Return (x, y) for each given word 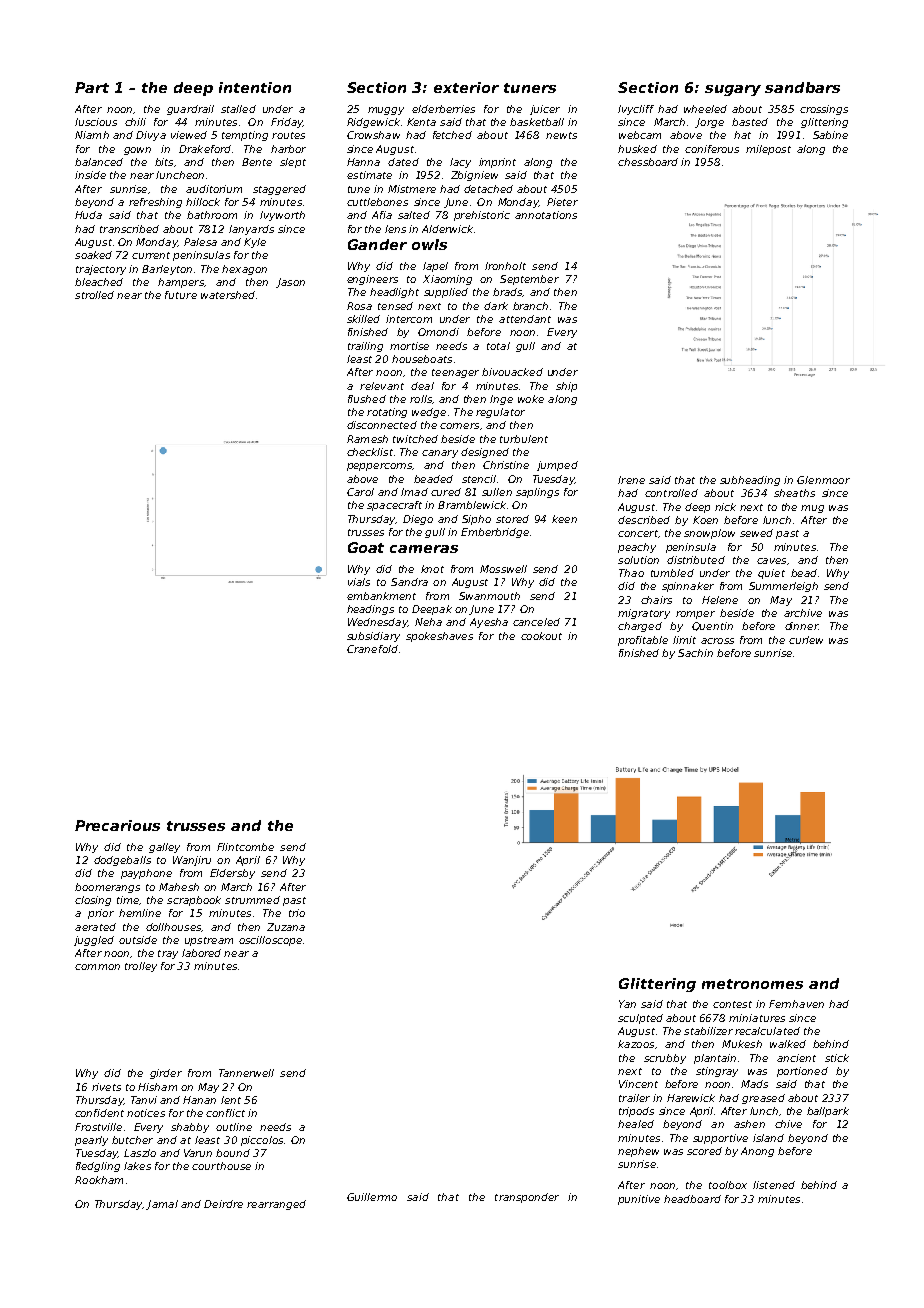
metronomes (752, 984)
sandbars (802, 87)
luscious (96, 122)
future (181, 295)
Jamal (162, 1205)
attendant (525, 319)
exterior (466, 87)
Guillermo (372, 1197)
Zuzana (286, 927)
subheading (750, 481)
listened (774, 1185)
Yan (627, 1004)
